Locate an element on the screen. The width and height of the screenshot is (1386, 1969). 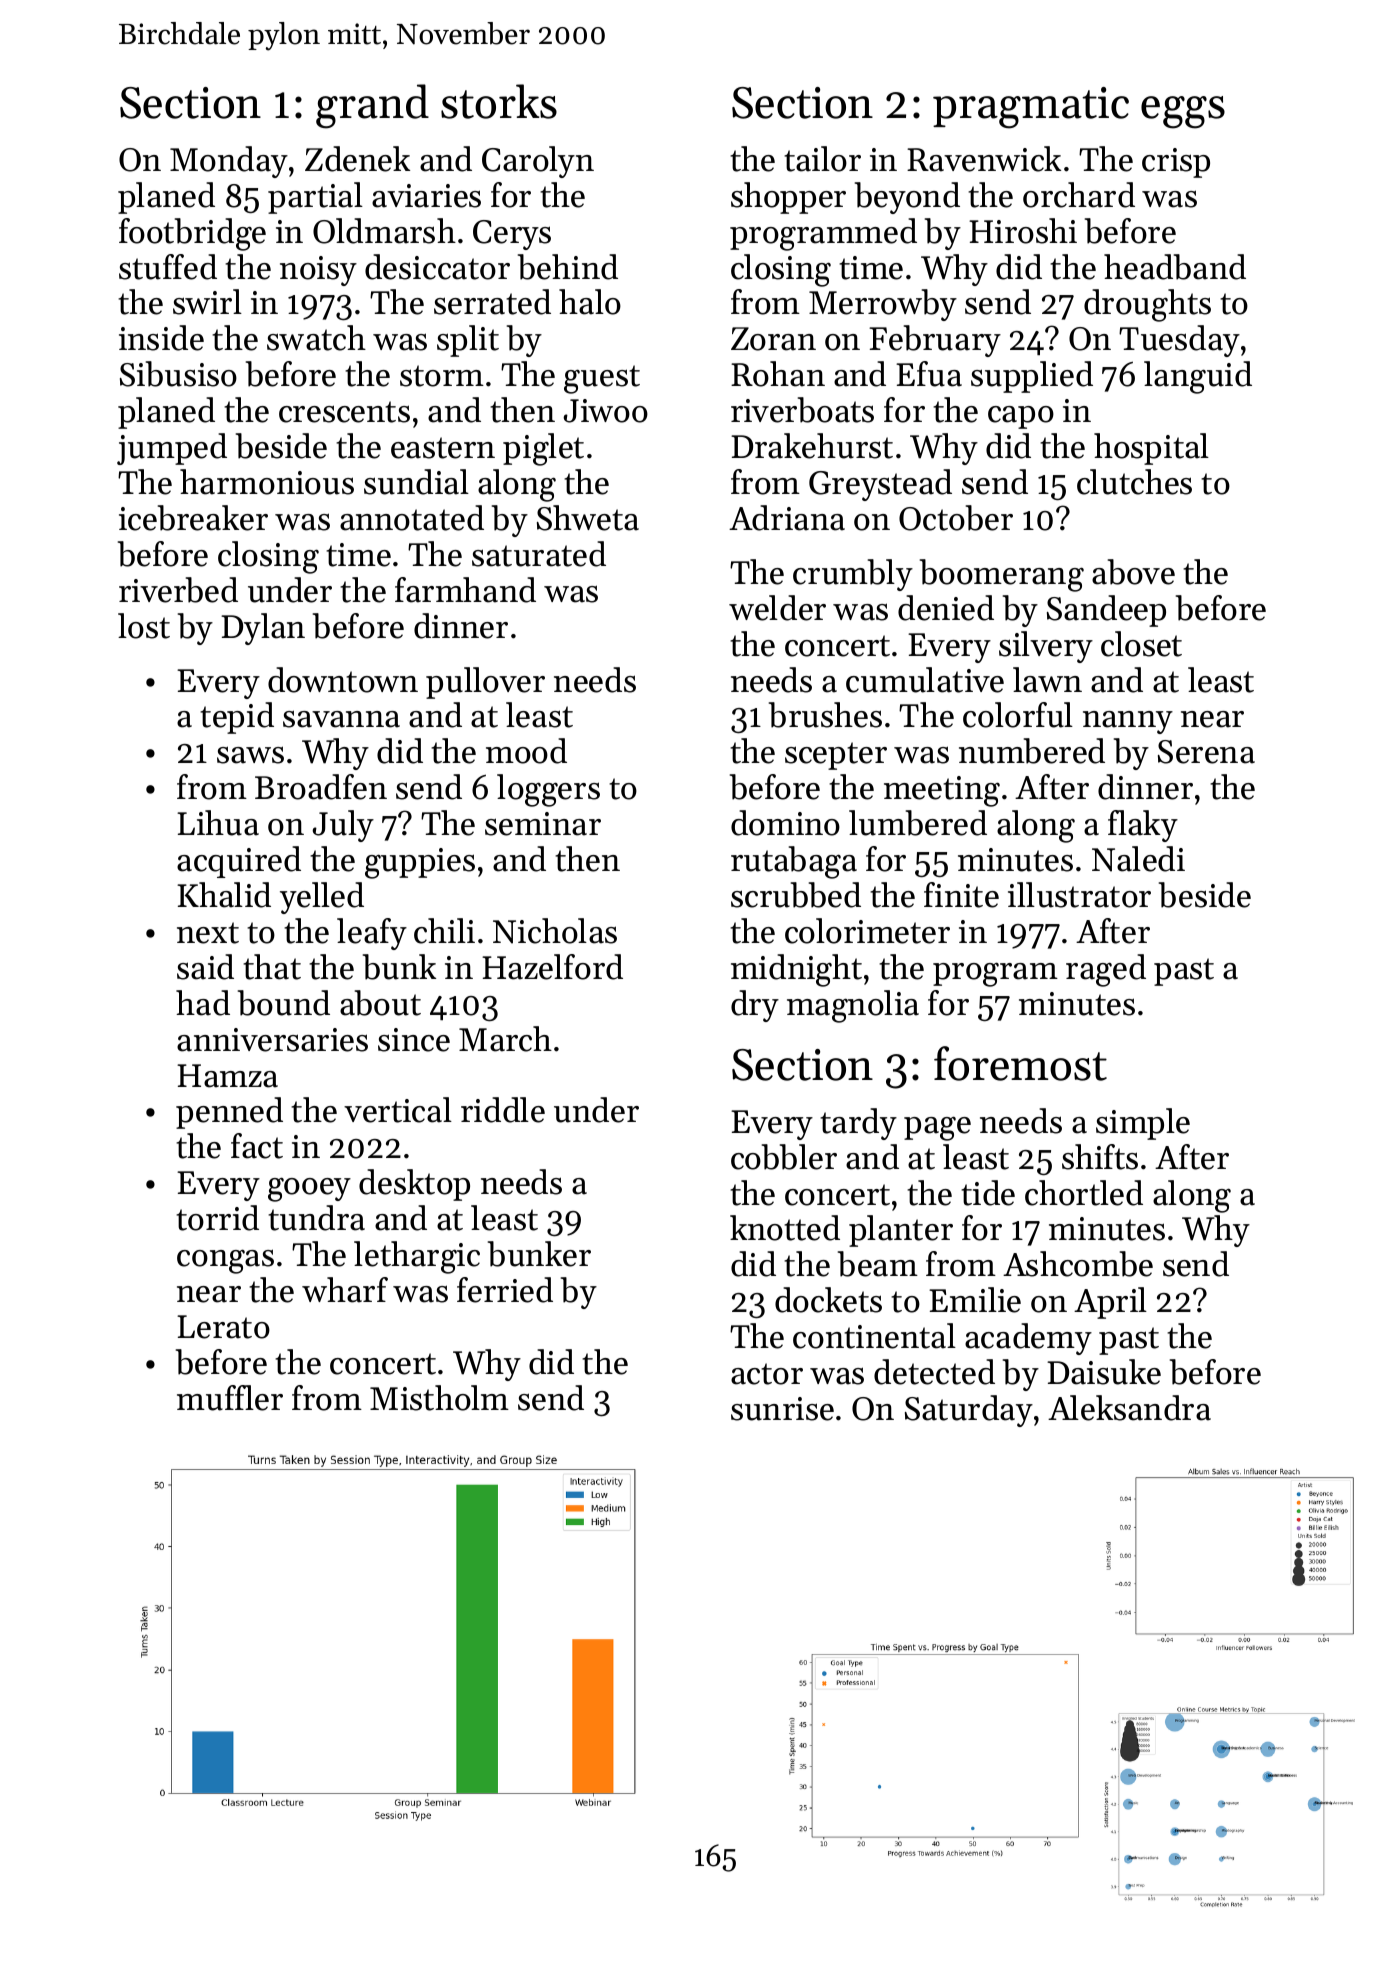
gooey is located at coordinates (309, 1189).
